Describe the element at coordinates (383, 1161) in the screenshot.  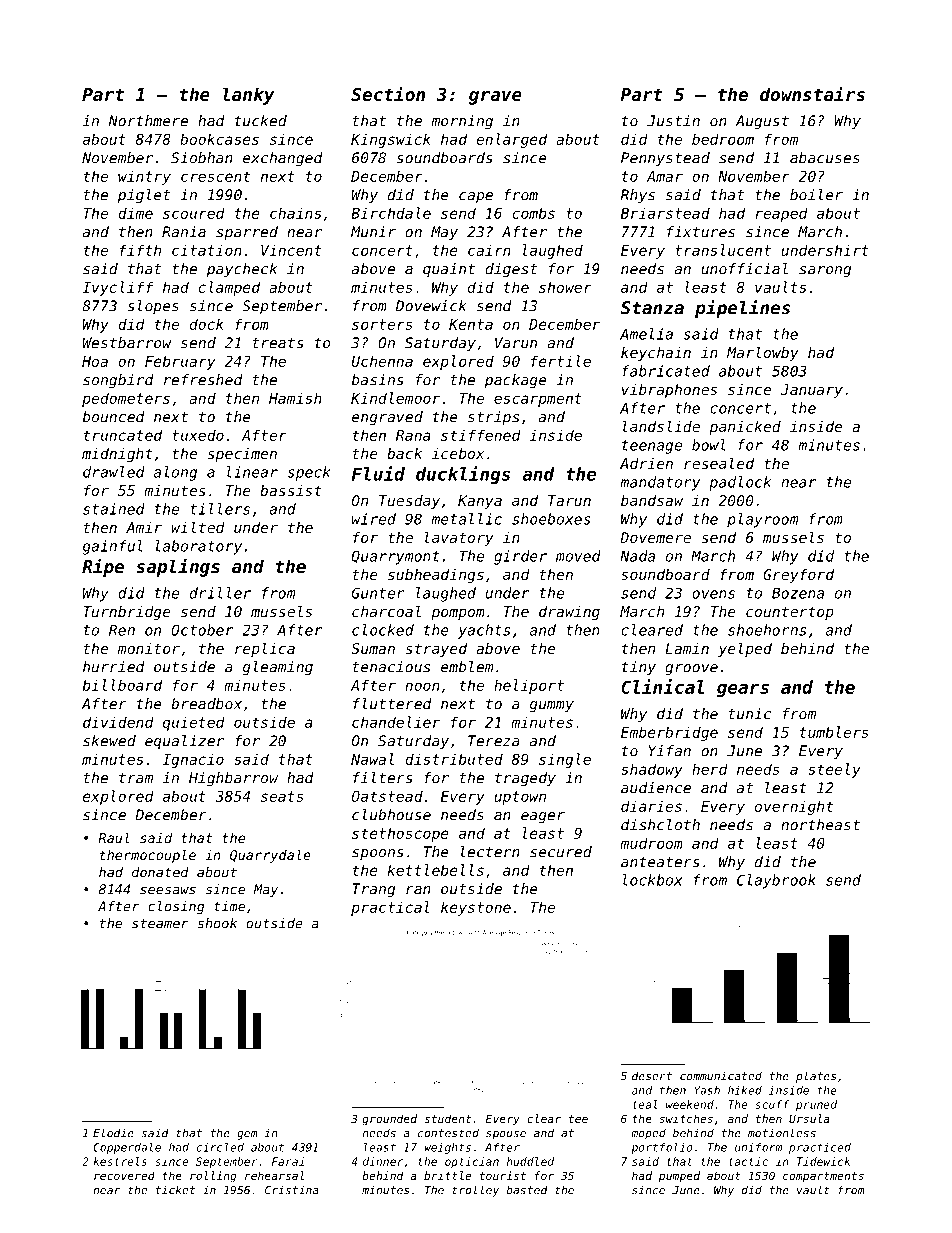
I see `dinner` at that location.
